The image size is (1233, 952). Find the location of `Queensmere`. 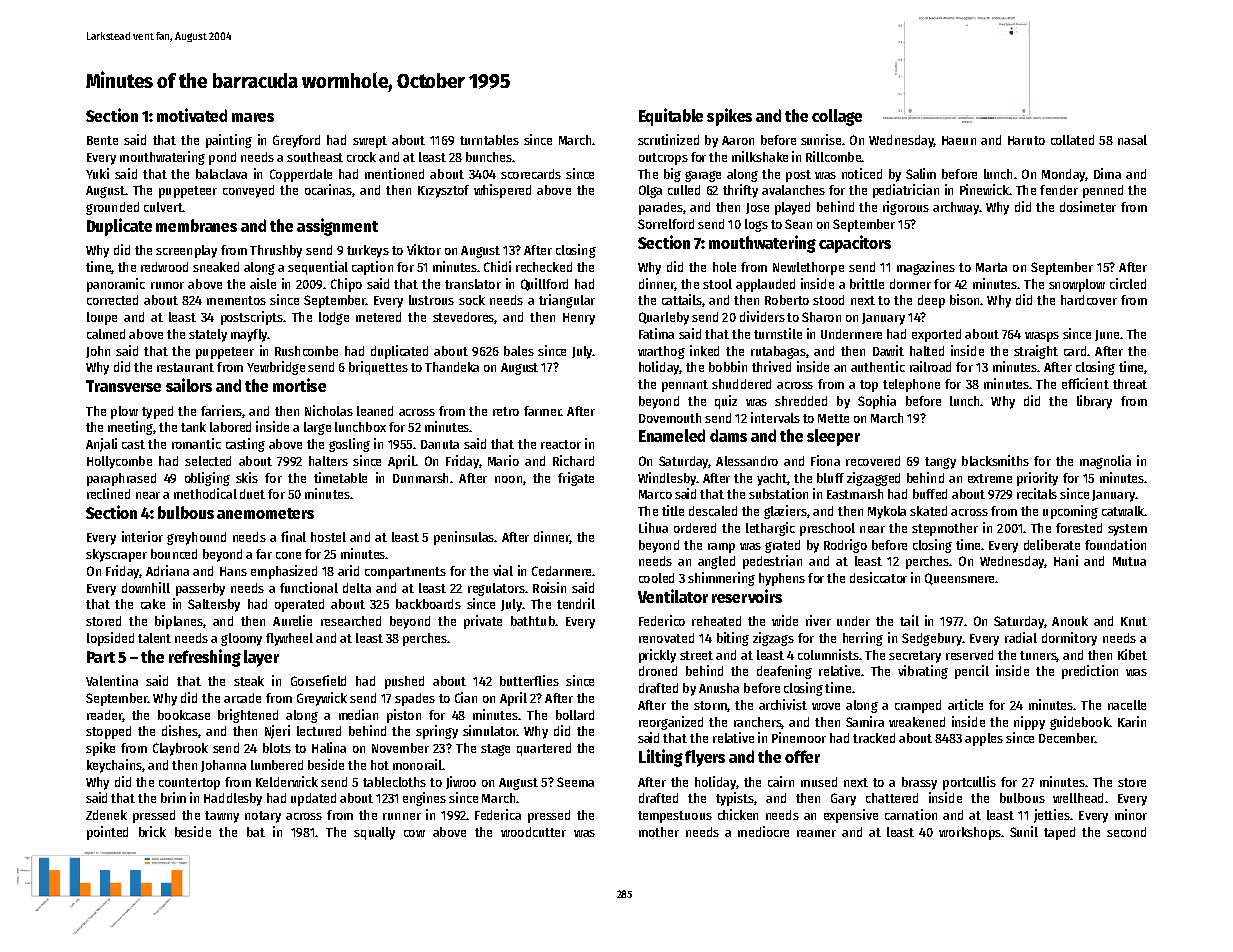

Queensmere is located at coordinates (959, 579).
